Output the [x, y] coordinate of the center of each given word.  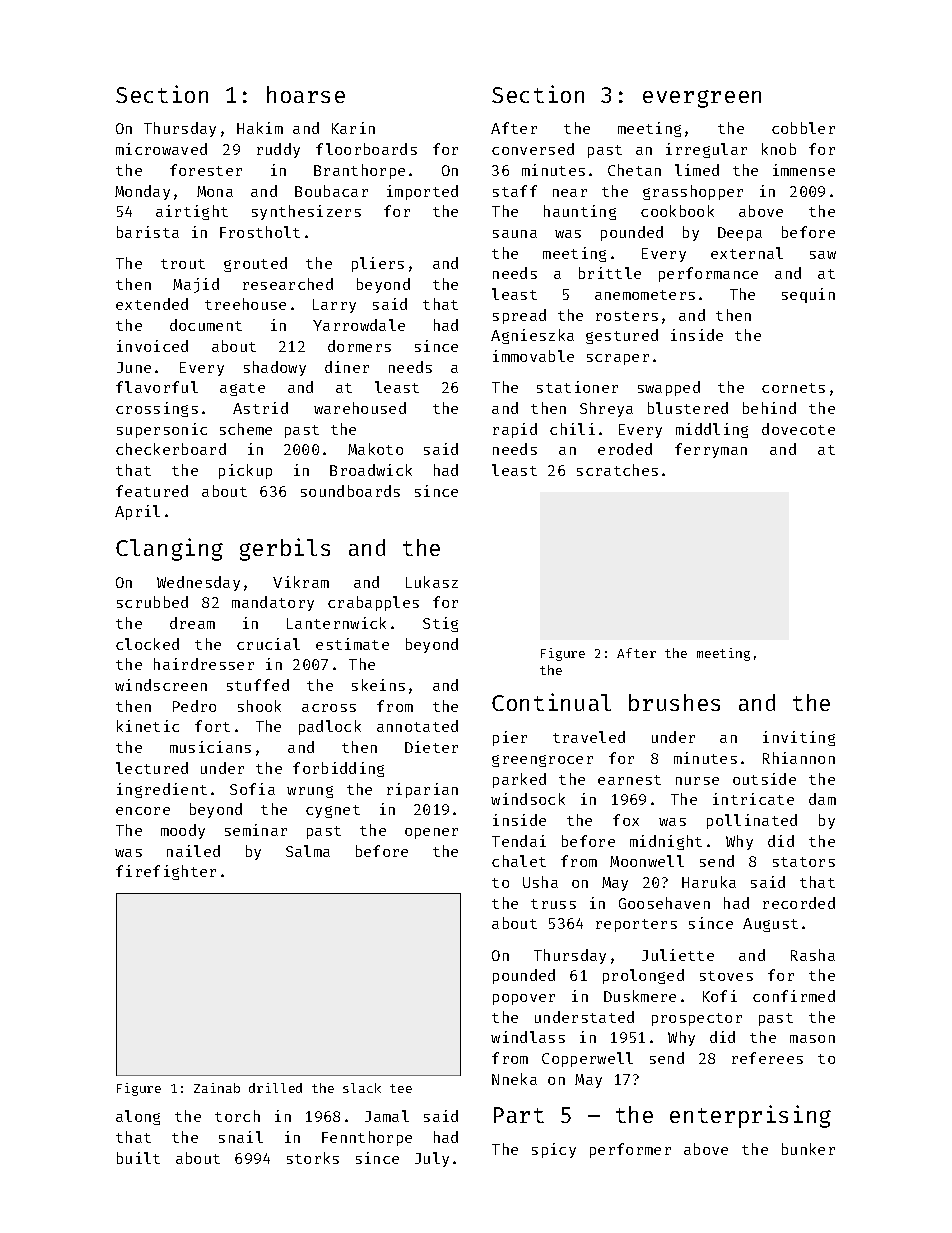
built [138, 1158]
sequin [808, 295]
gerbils [285, 549]
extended [152, 304]
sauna [515, 234]
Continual [551, 702]
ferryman [711, 450]
